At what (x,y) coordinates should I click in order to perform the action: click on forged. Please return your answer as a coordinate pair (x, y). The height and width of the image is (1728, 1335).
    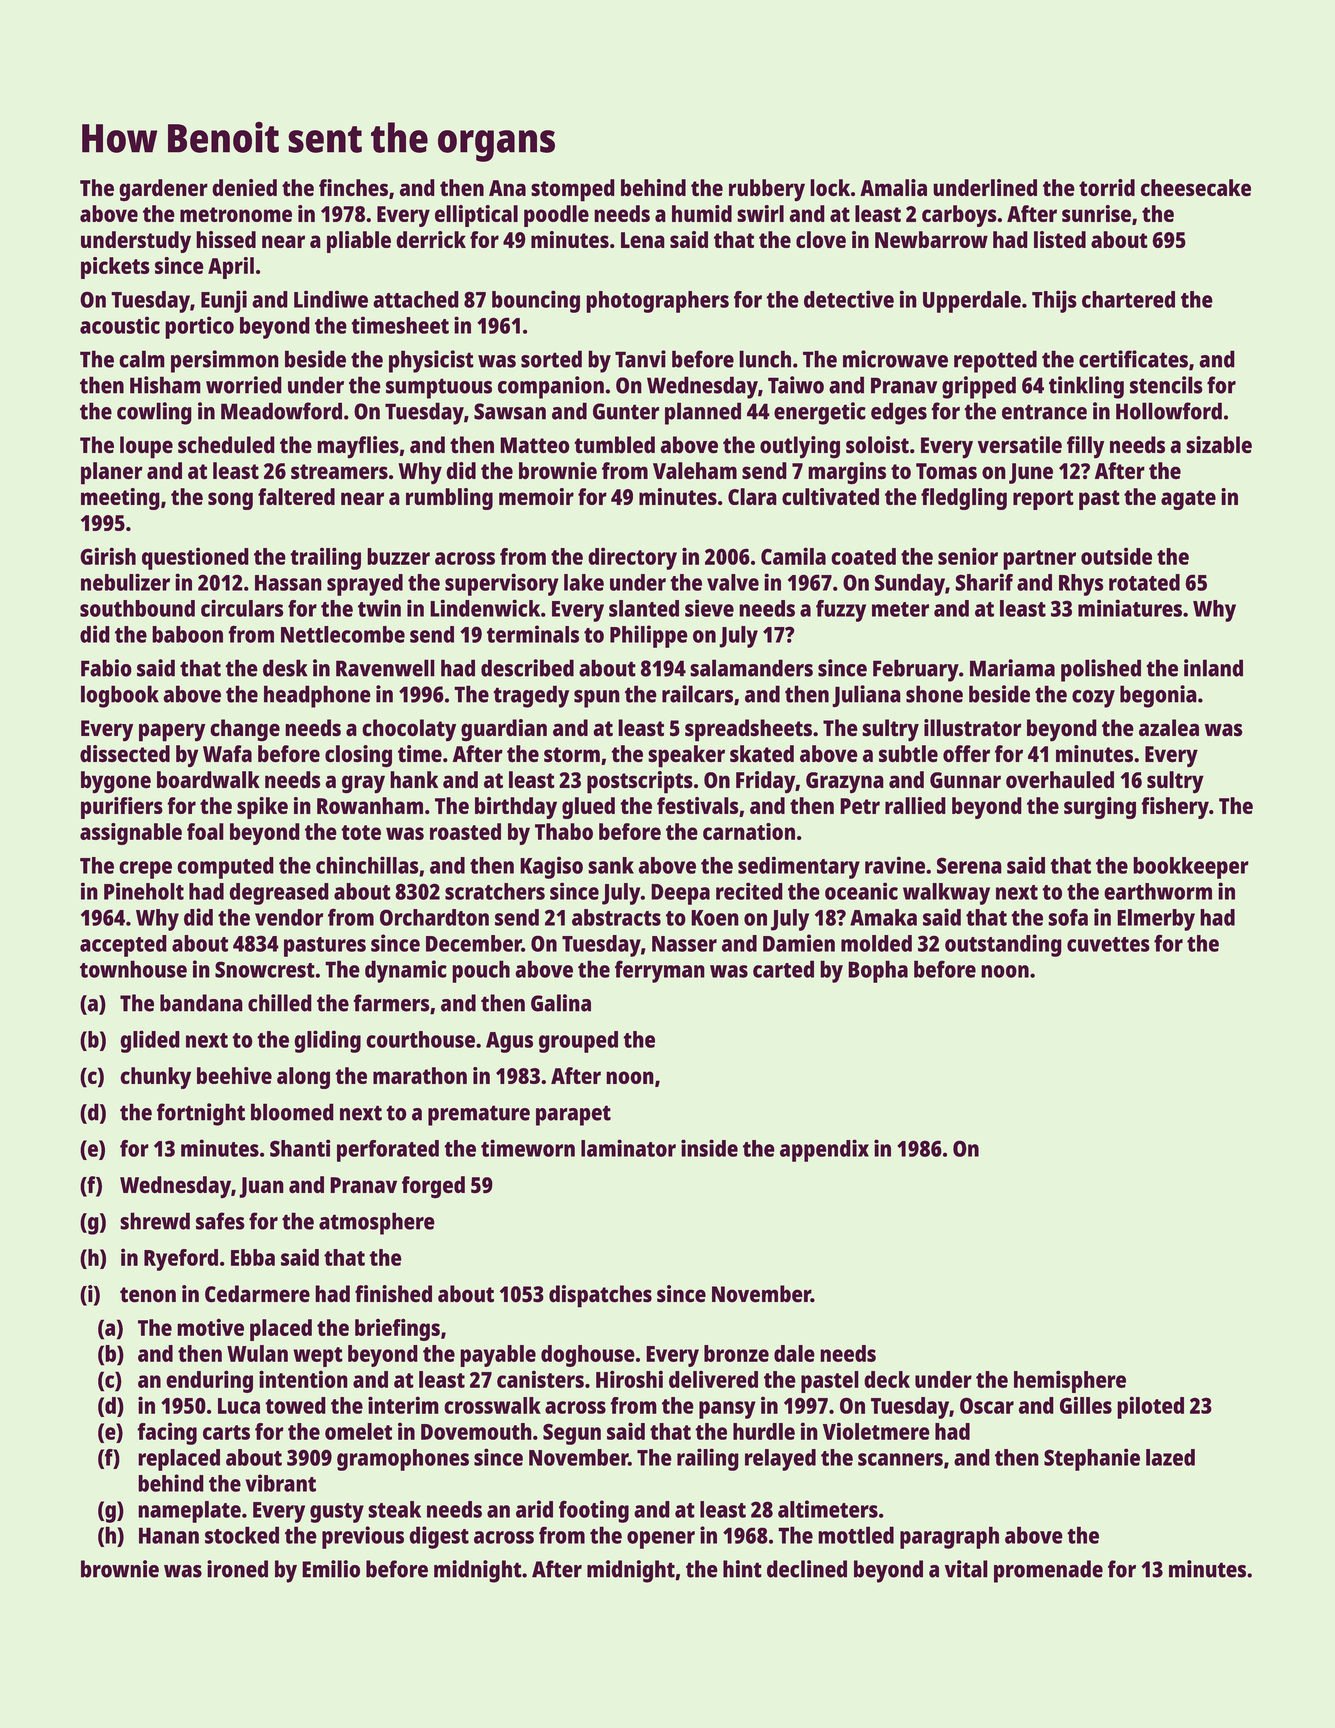
    Looking at the image, I should click on (433, 1187).
